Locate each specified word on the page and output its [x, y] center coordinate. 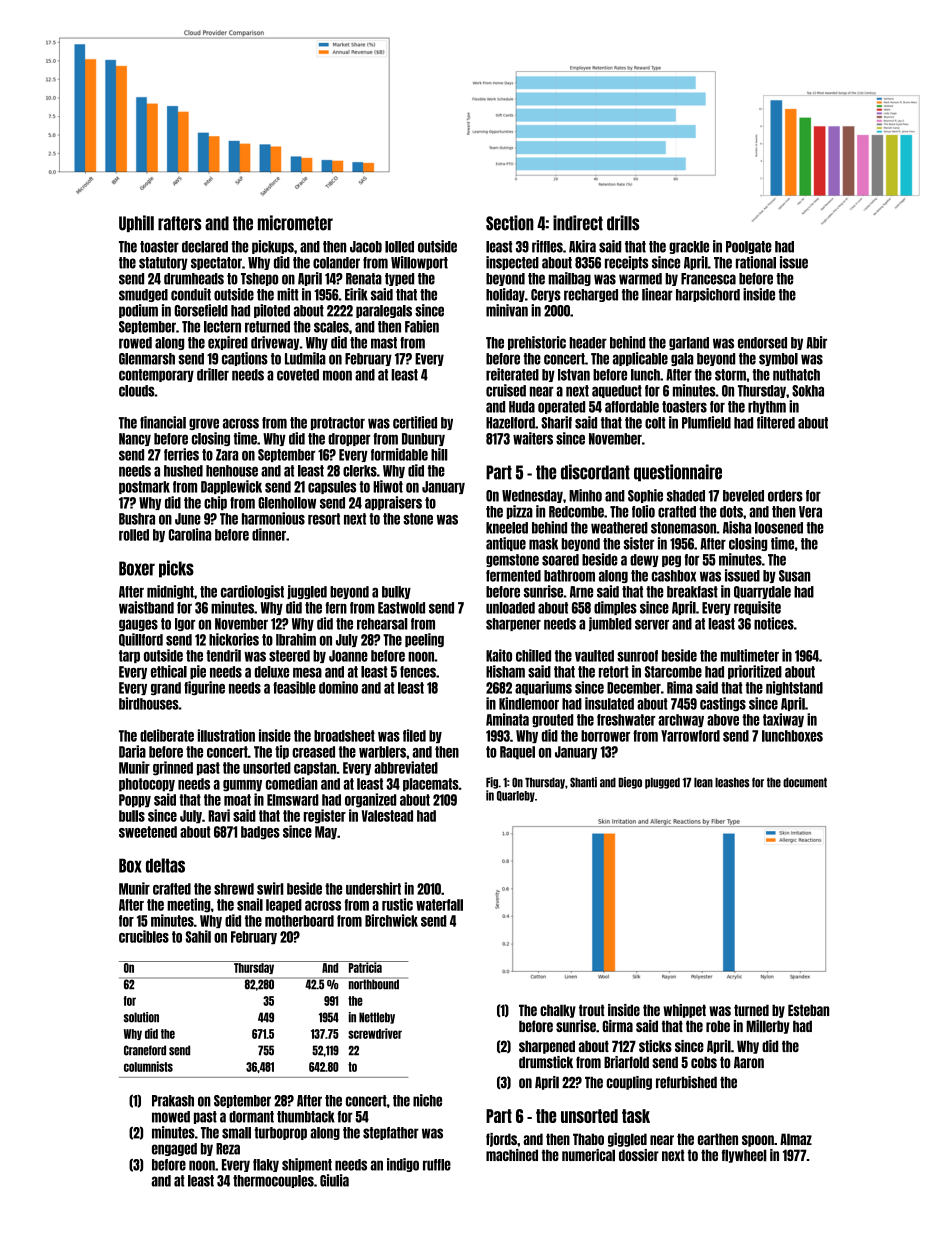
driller [213, 374]
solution [141, 1017]
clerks [360, 471]
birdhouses [149, 703]
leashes [732, 783]
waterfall [439, 905]
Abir [816, 342]
